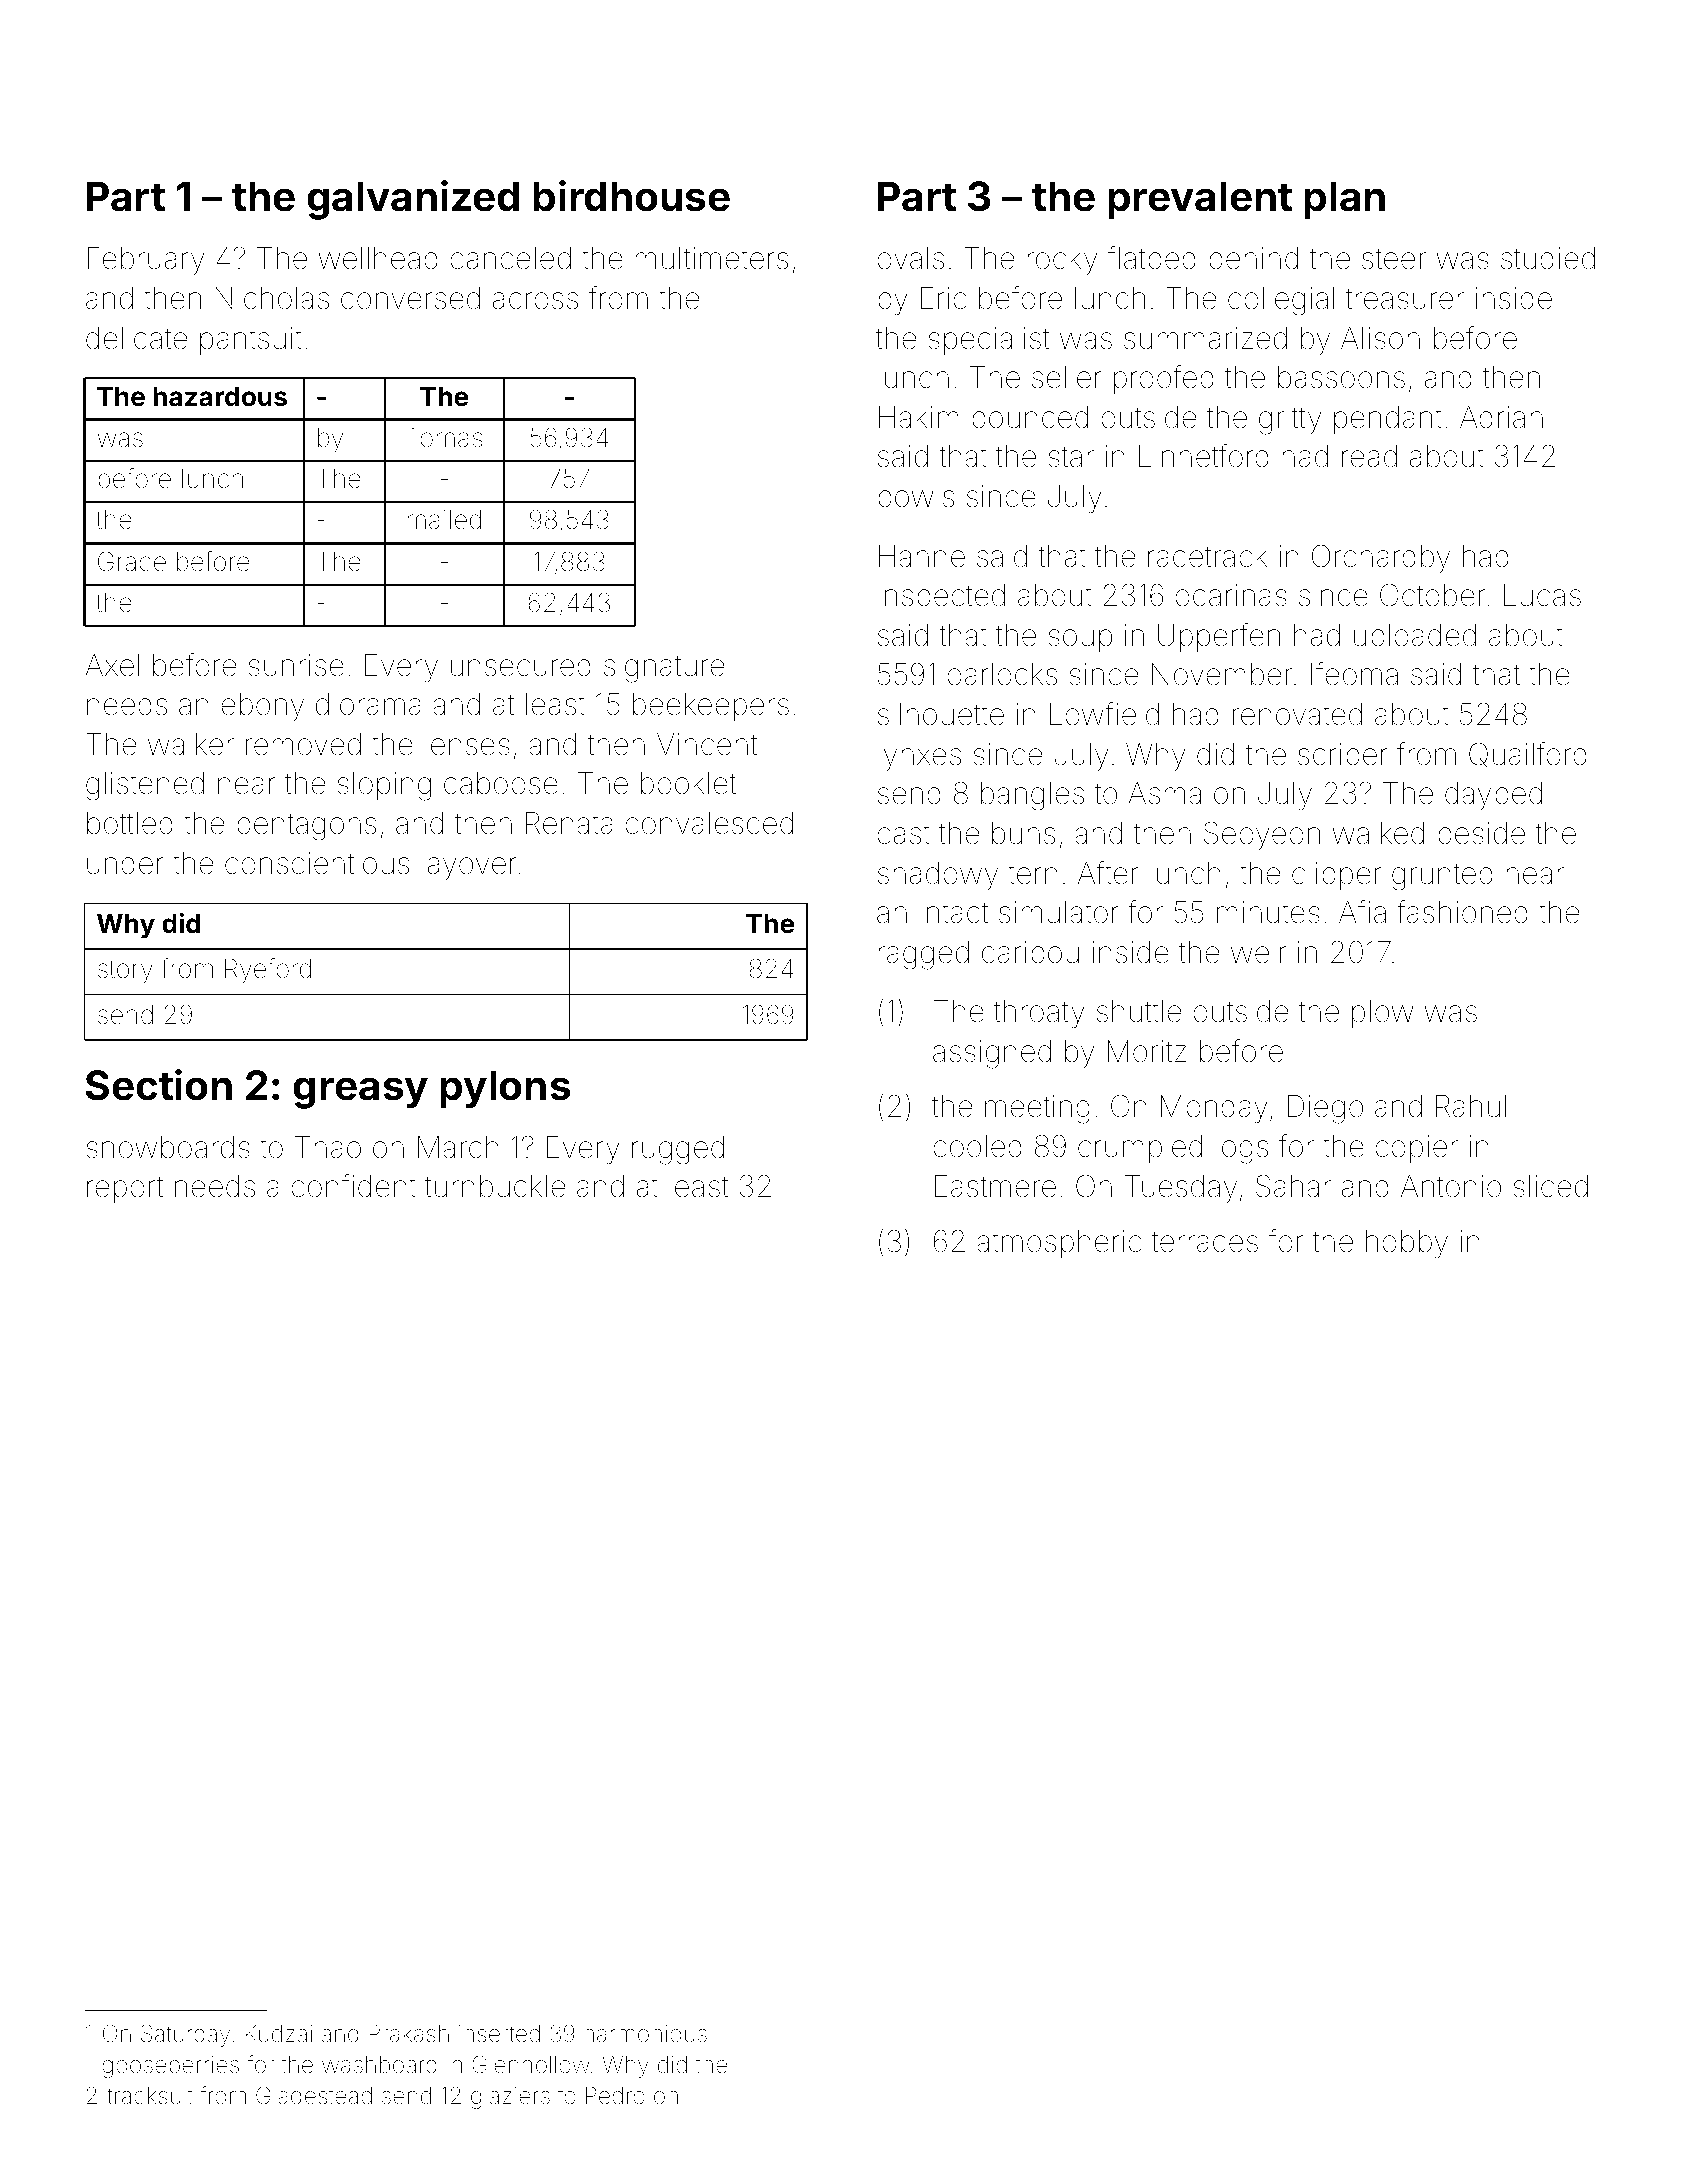  I want to click on turnbuckle, so click(495, 1186).
